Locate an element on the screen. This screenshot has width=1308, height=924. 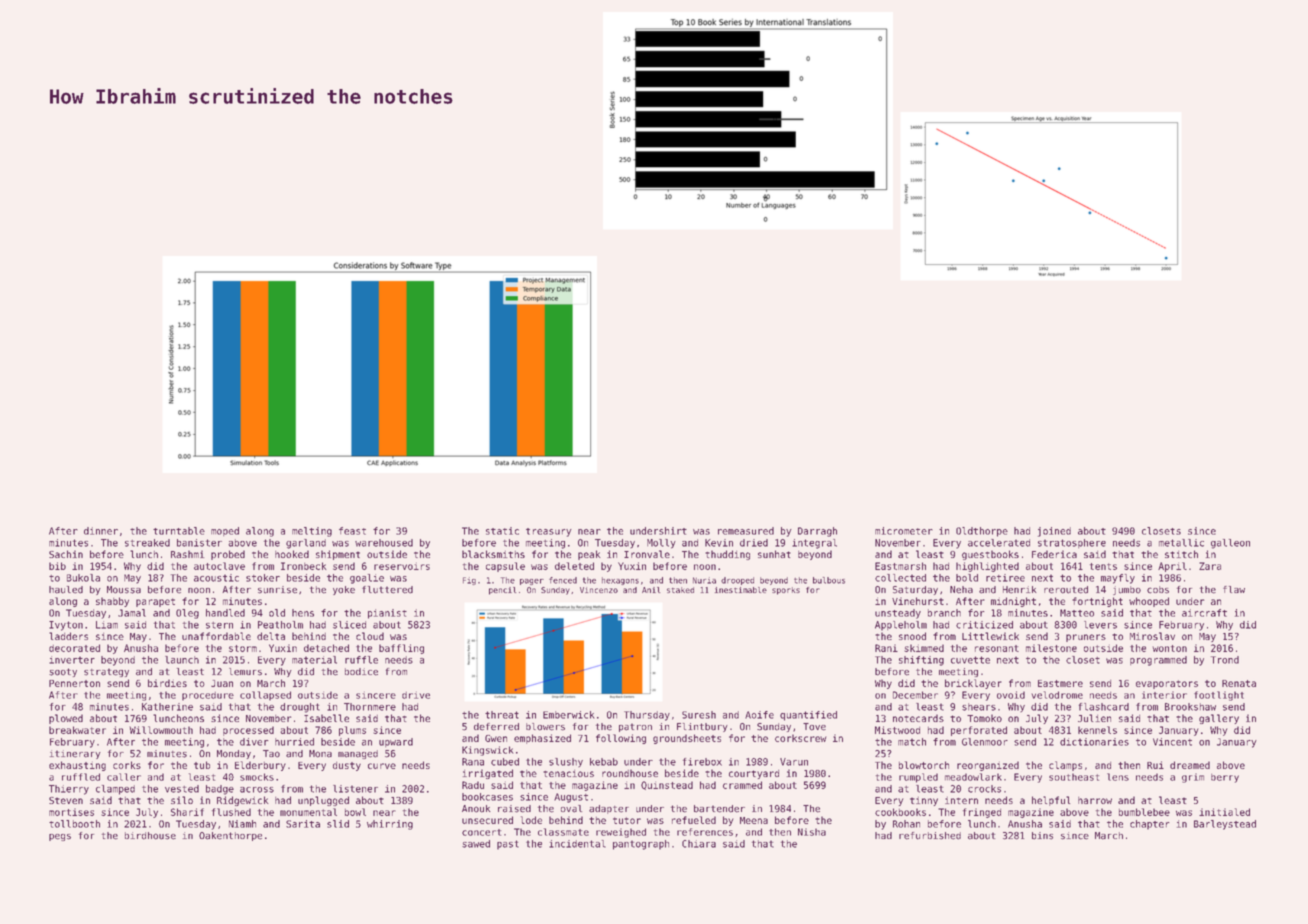
unsteady is located at coordinates (898, 614).
